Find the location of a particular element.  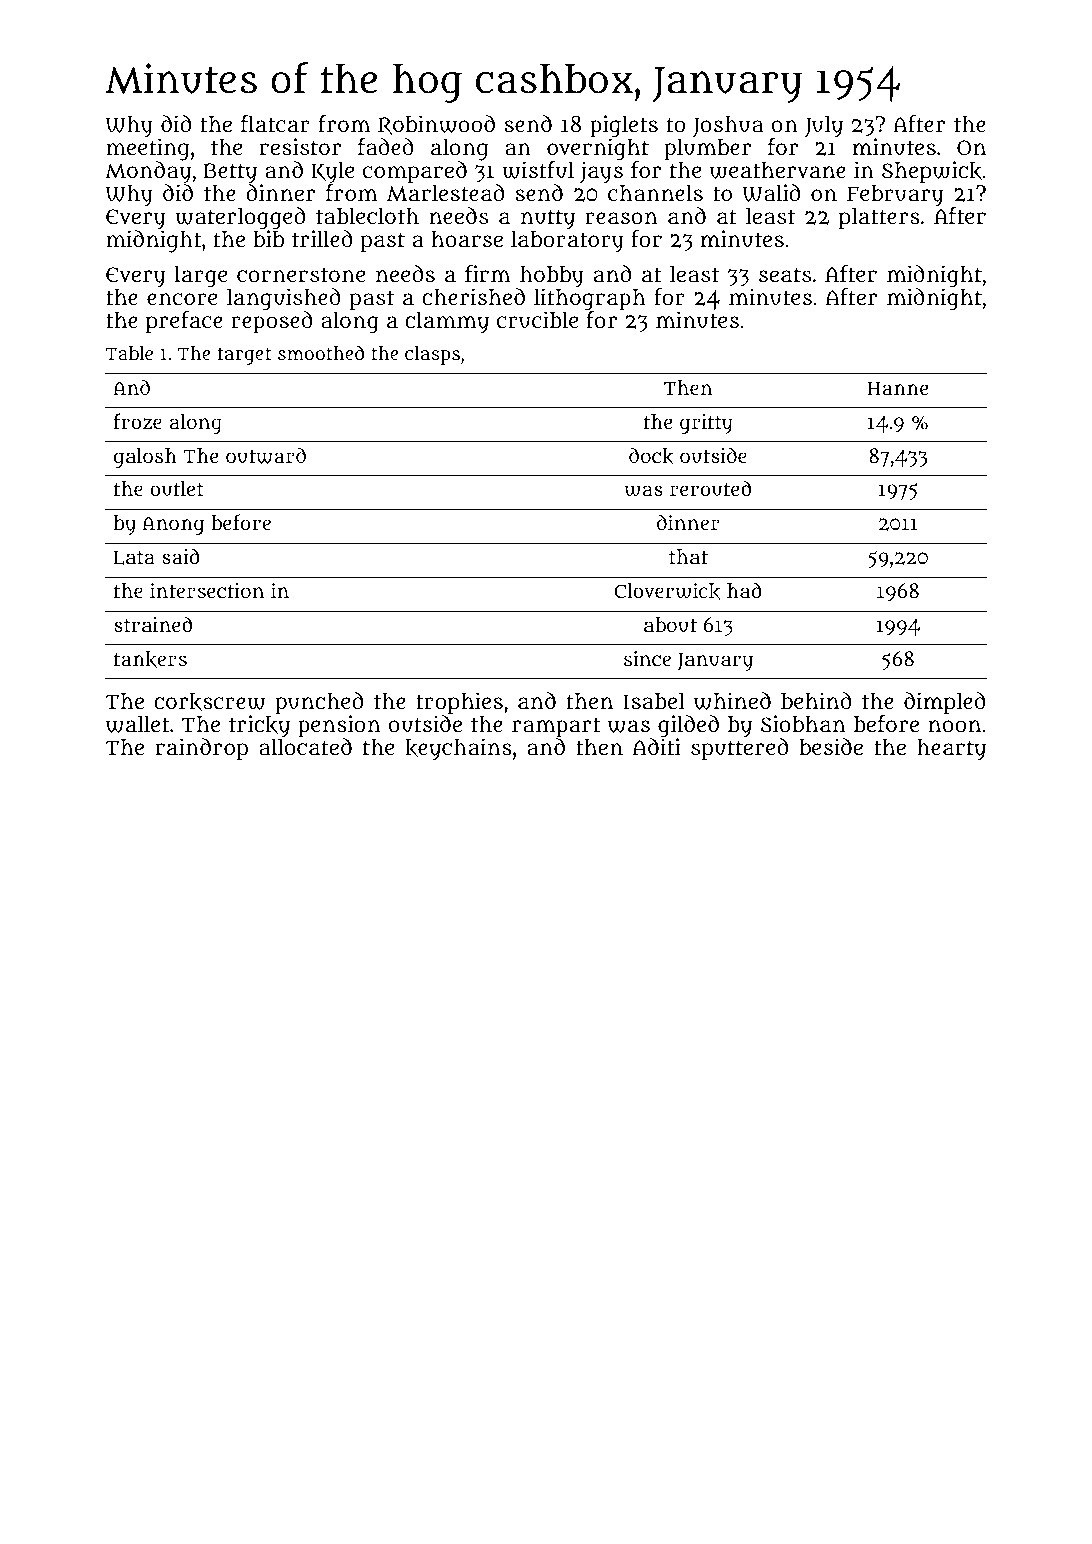

July is located at coordinates (824, 126).
